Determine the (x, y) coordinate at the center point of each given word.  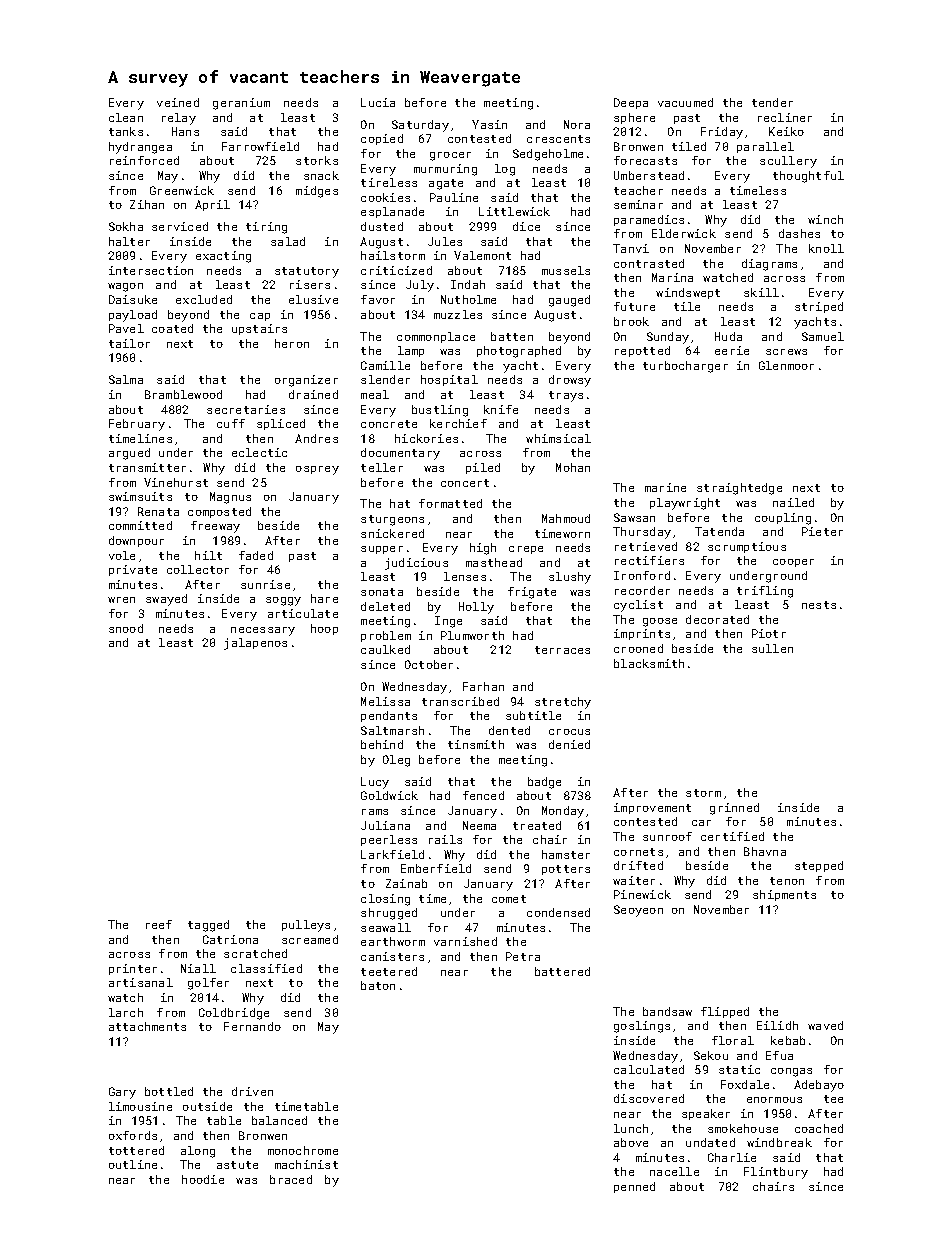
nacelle (674, 1171)
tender (772, 102)
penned (634, 1187)
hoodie (203, 1179)
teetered (389, 971)
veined (178, 102)
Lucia (378, 102)
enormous (774, 1100)
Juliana (385, 825)
